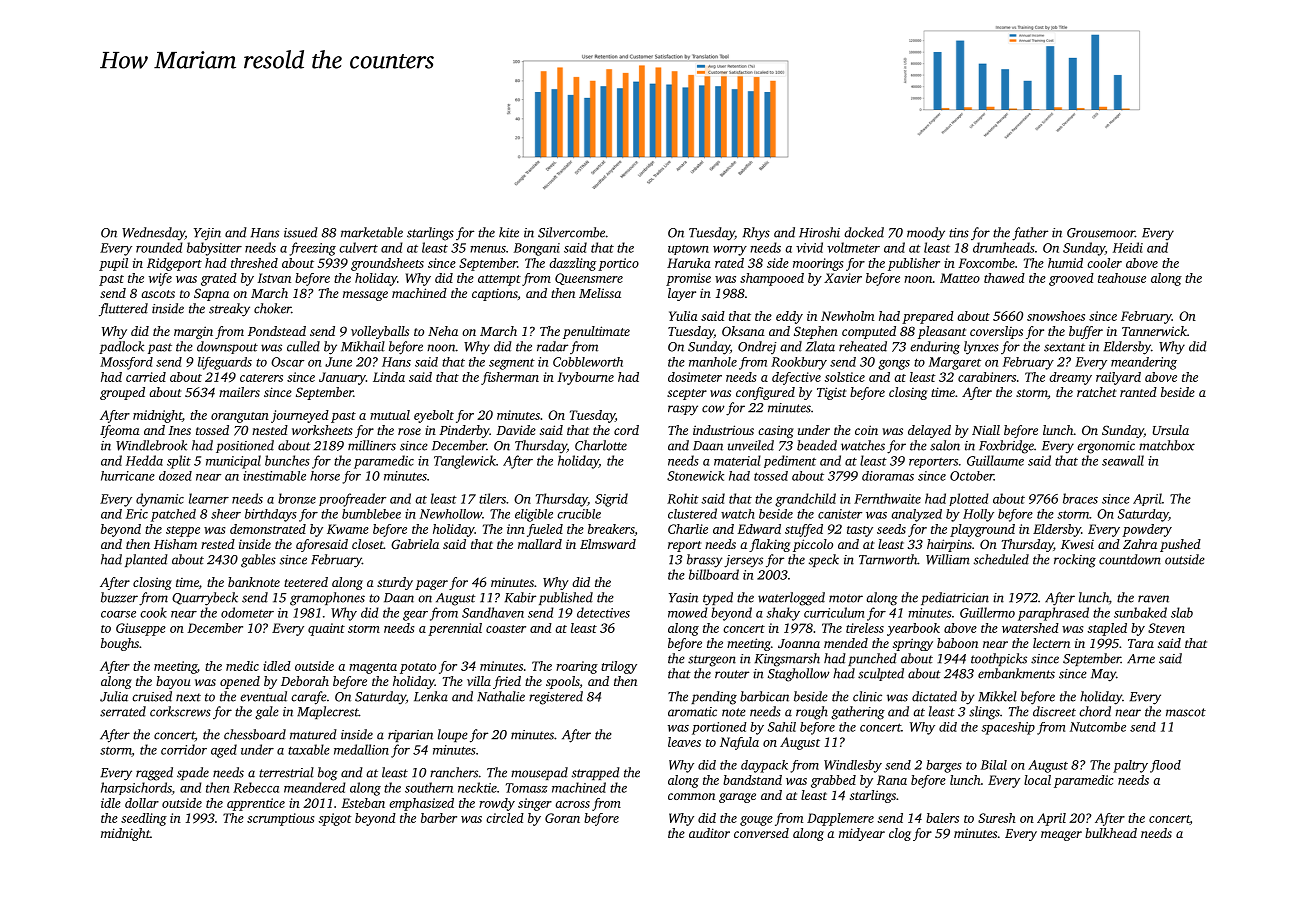  What do you see at coordinates (1153, 599) in the screenshot?
I see `raven` at bounding box center [1153, 599].
